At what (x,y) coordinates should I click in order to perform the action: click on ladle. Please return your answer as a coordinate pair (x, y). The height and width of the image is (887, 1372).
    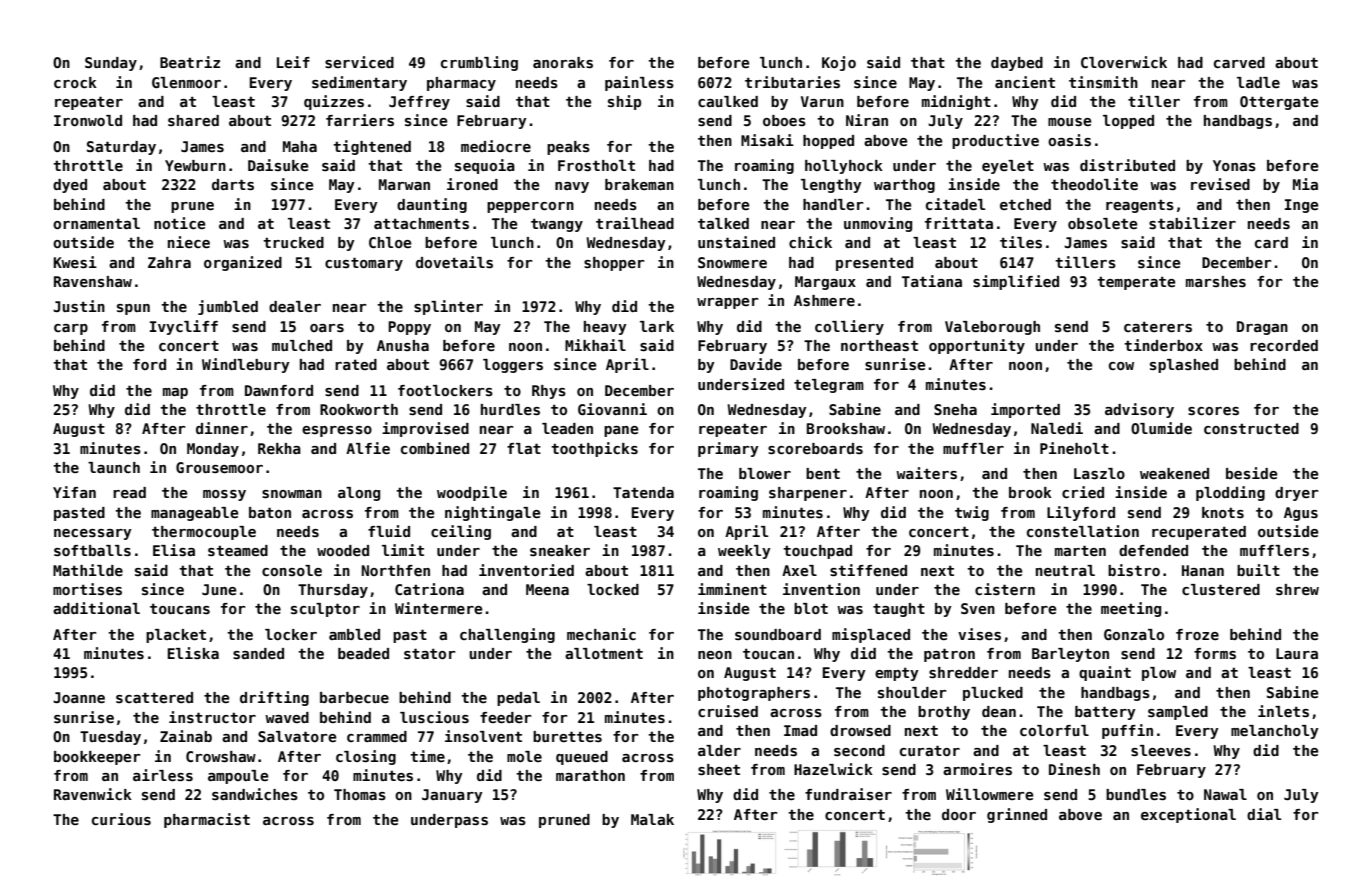
    Looking at the image, I should click on (1258, 82).
